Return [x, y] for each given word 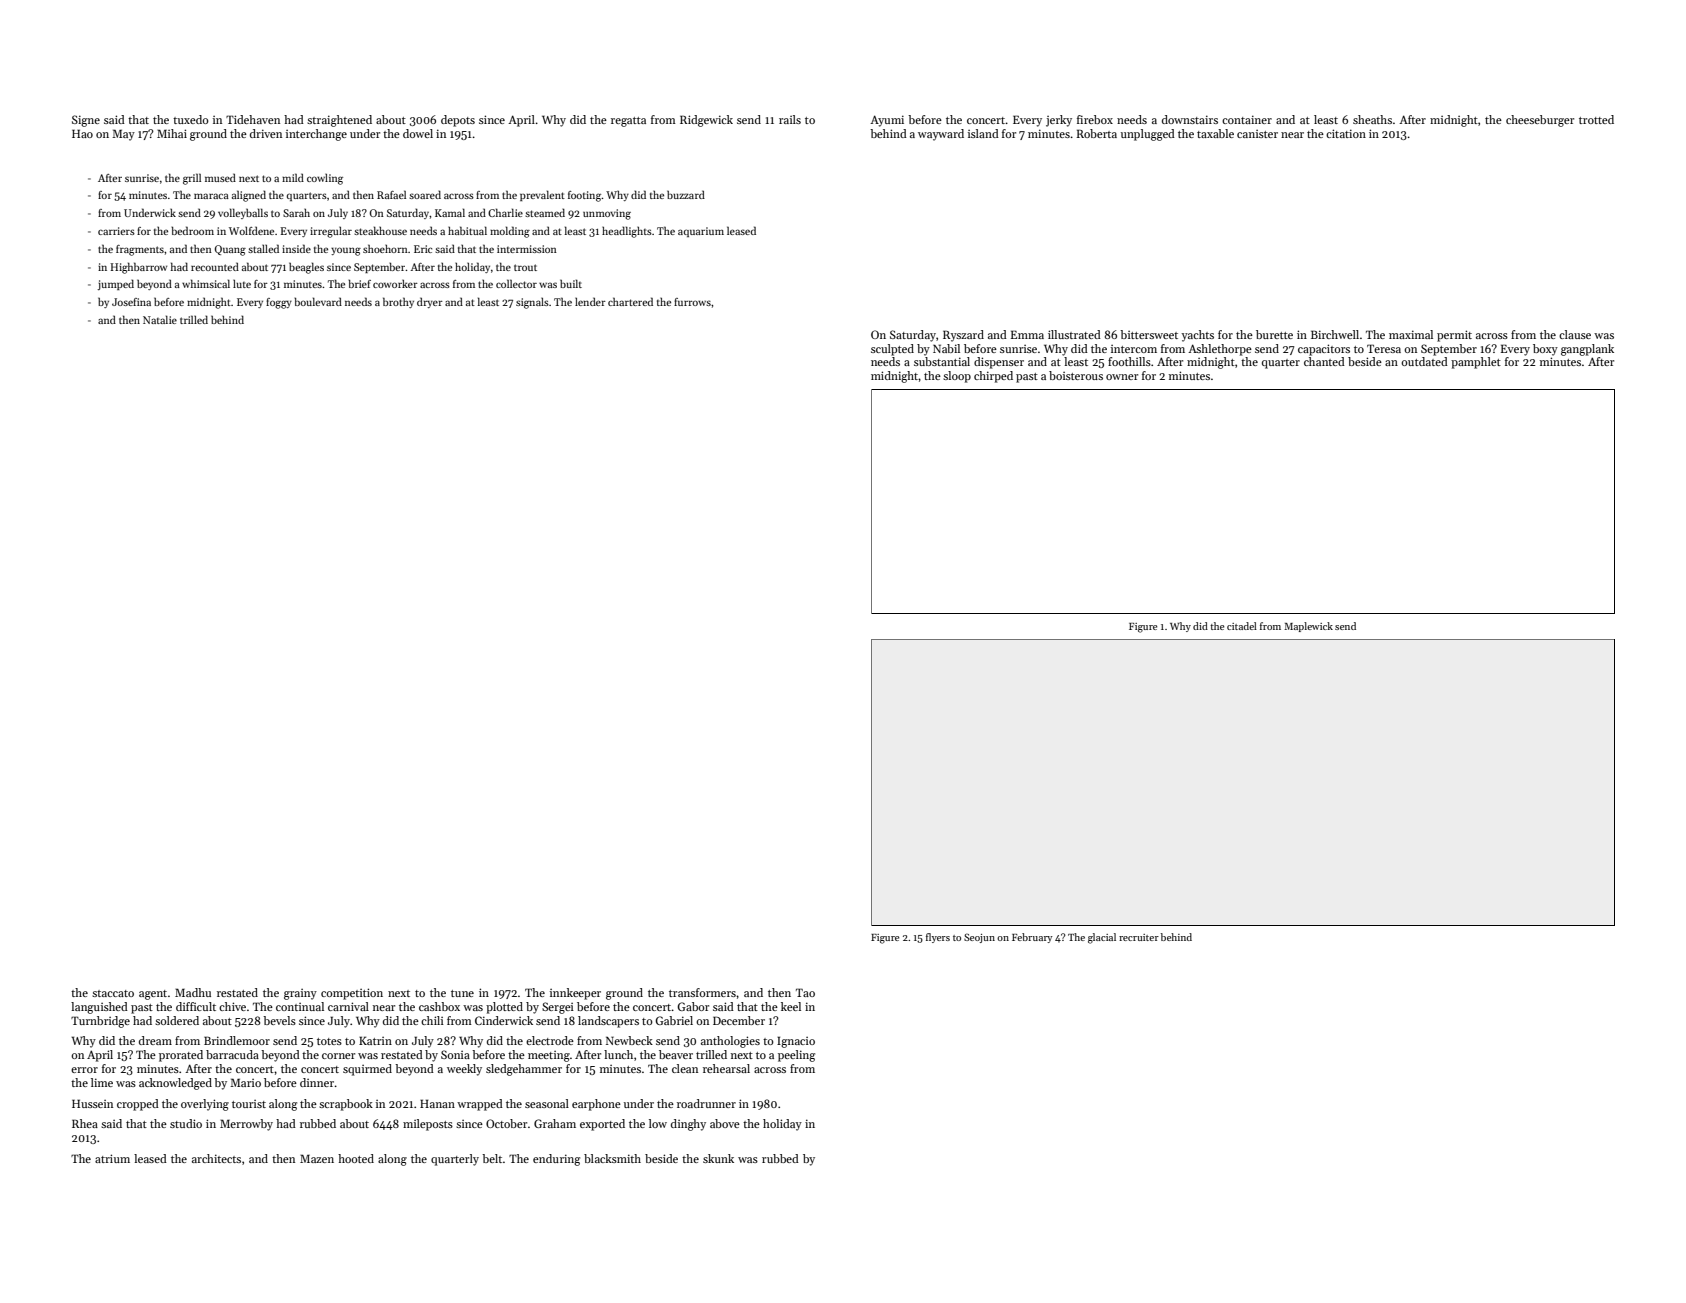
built [571, 283]
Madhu [193, 992]
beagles [306, 268]
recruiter [1139, 937]
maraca [211, 196]
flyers [938, 938]
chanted [1324, 361]
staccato [113, 993]
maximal [1411, 334]
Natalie [160, 319]
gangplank [1587, 350]
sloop [957, 377]
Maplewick [1308, 627]
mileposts [428, 1125]
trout [525, 267]
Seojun [979, 938]
